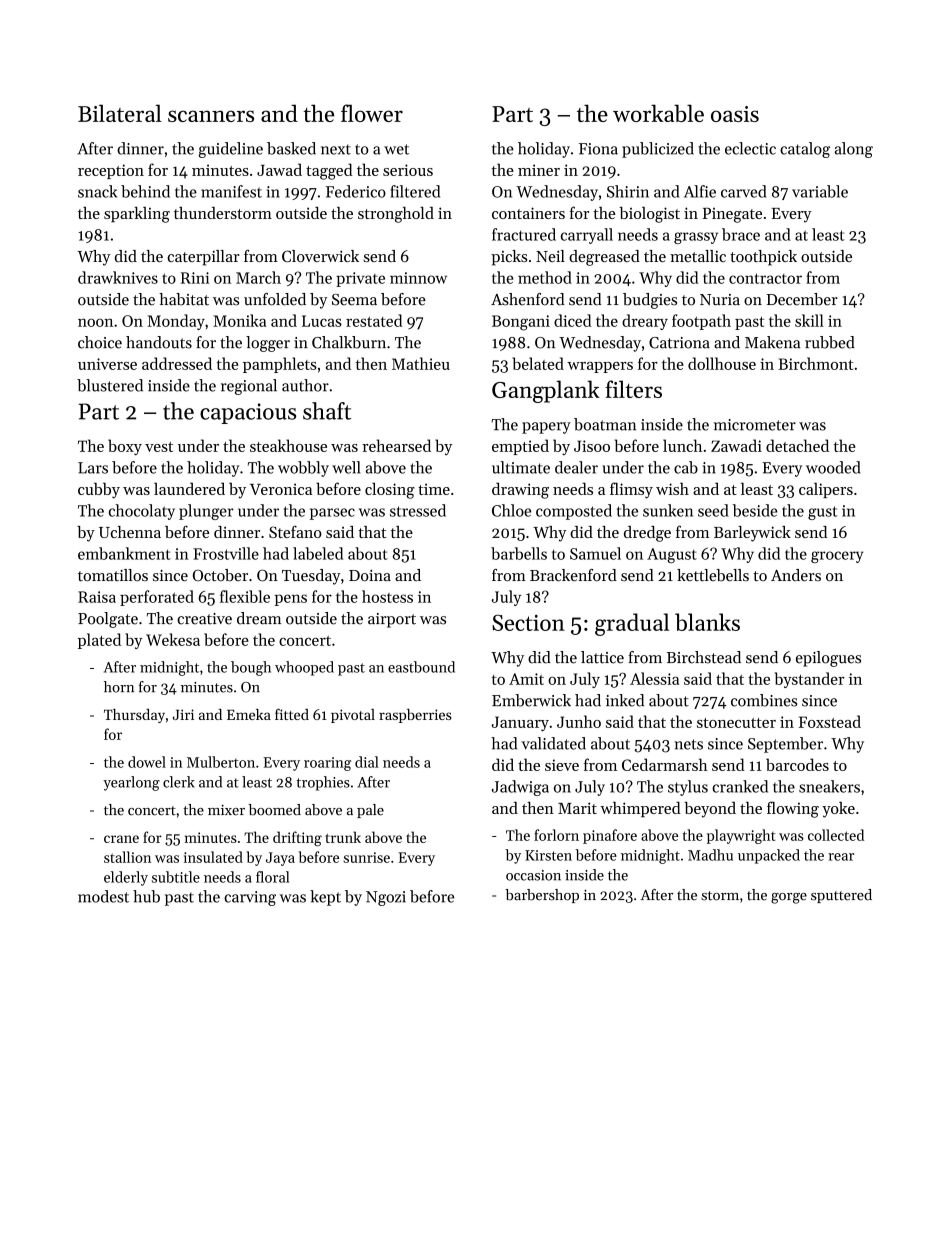 This image has height=1233, width=952. Describe the element at coordinates (796, 575) in the image. I see `Anders` at that location.
